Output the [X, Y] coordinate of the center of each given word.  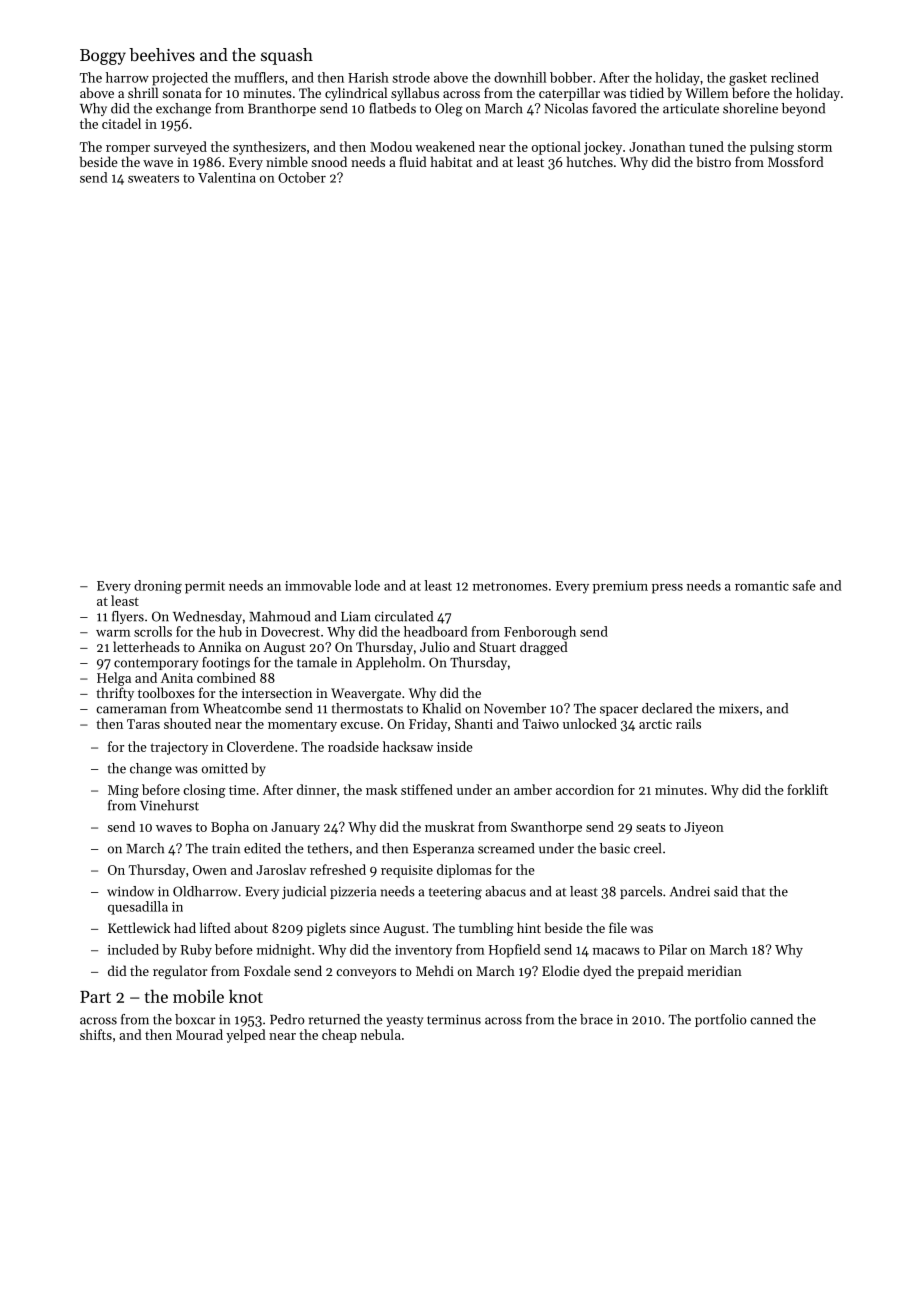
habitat [452, 161]
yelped [246, 1036]
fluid [413, 161]
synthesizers [269, 148]
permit [205, 587]
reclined [795, 77]
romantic [762, 586]
